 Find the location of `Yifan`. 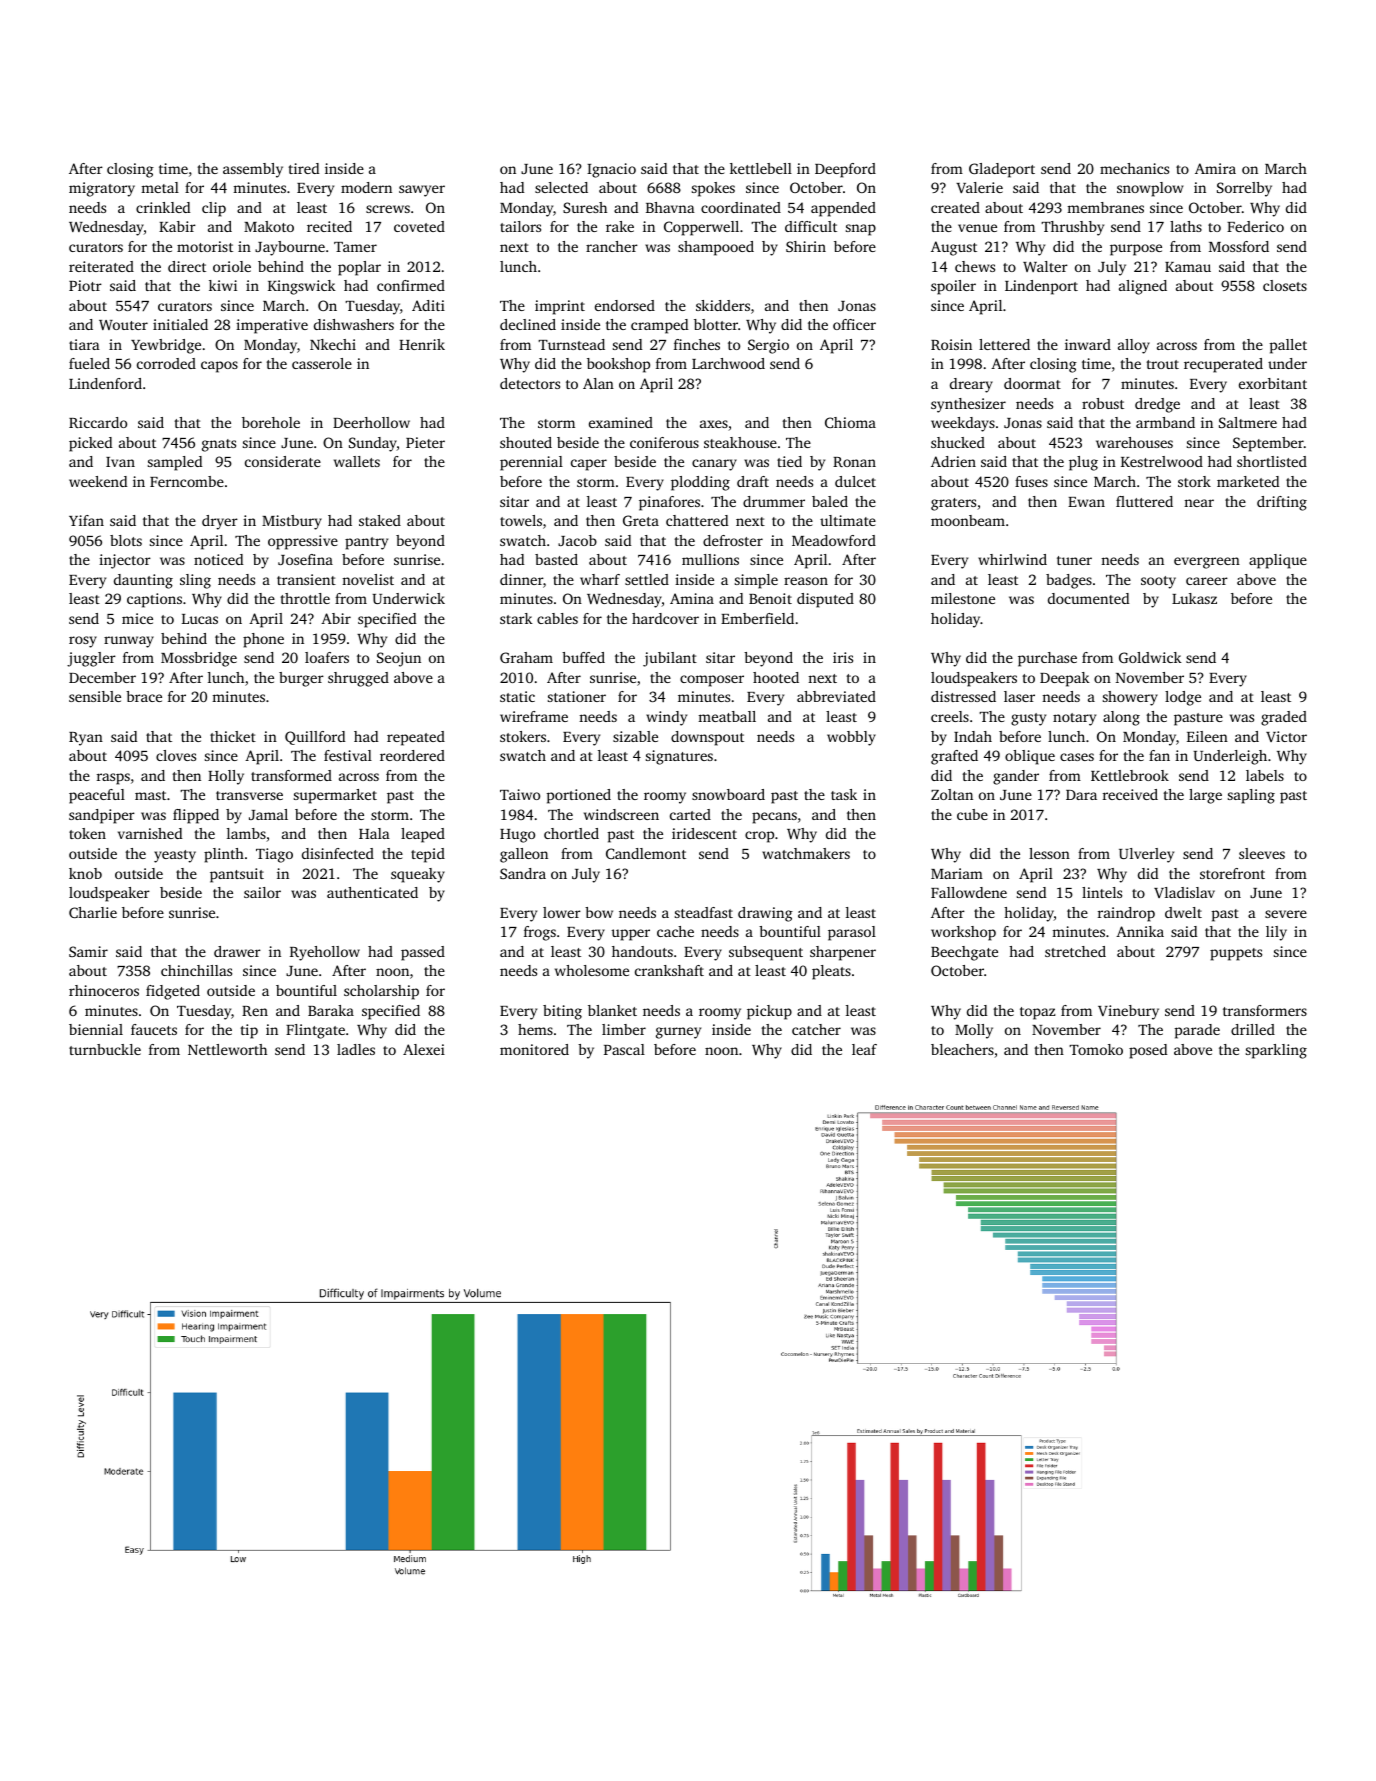

Yifan is located at coordinates (86, 520).
